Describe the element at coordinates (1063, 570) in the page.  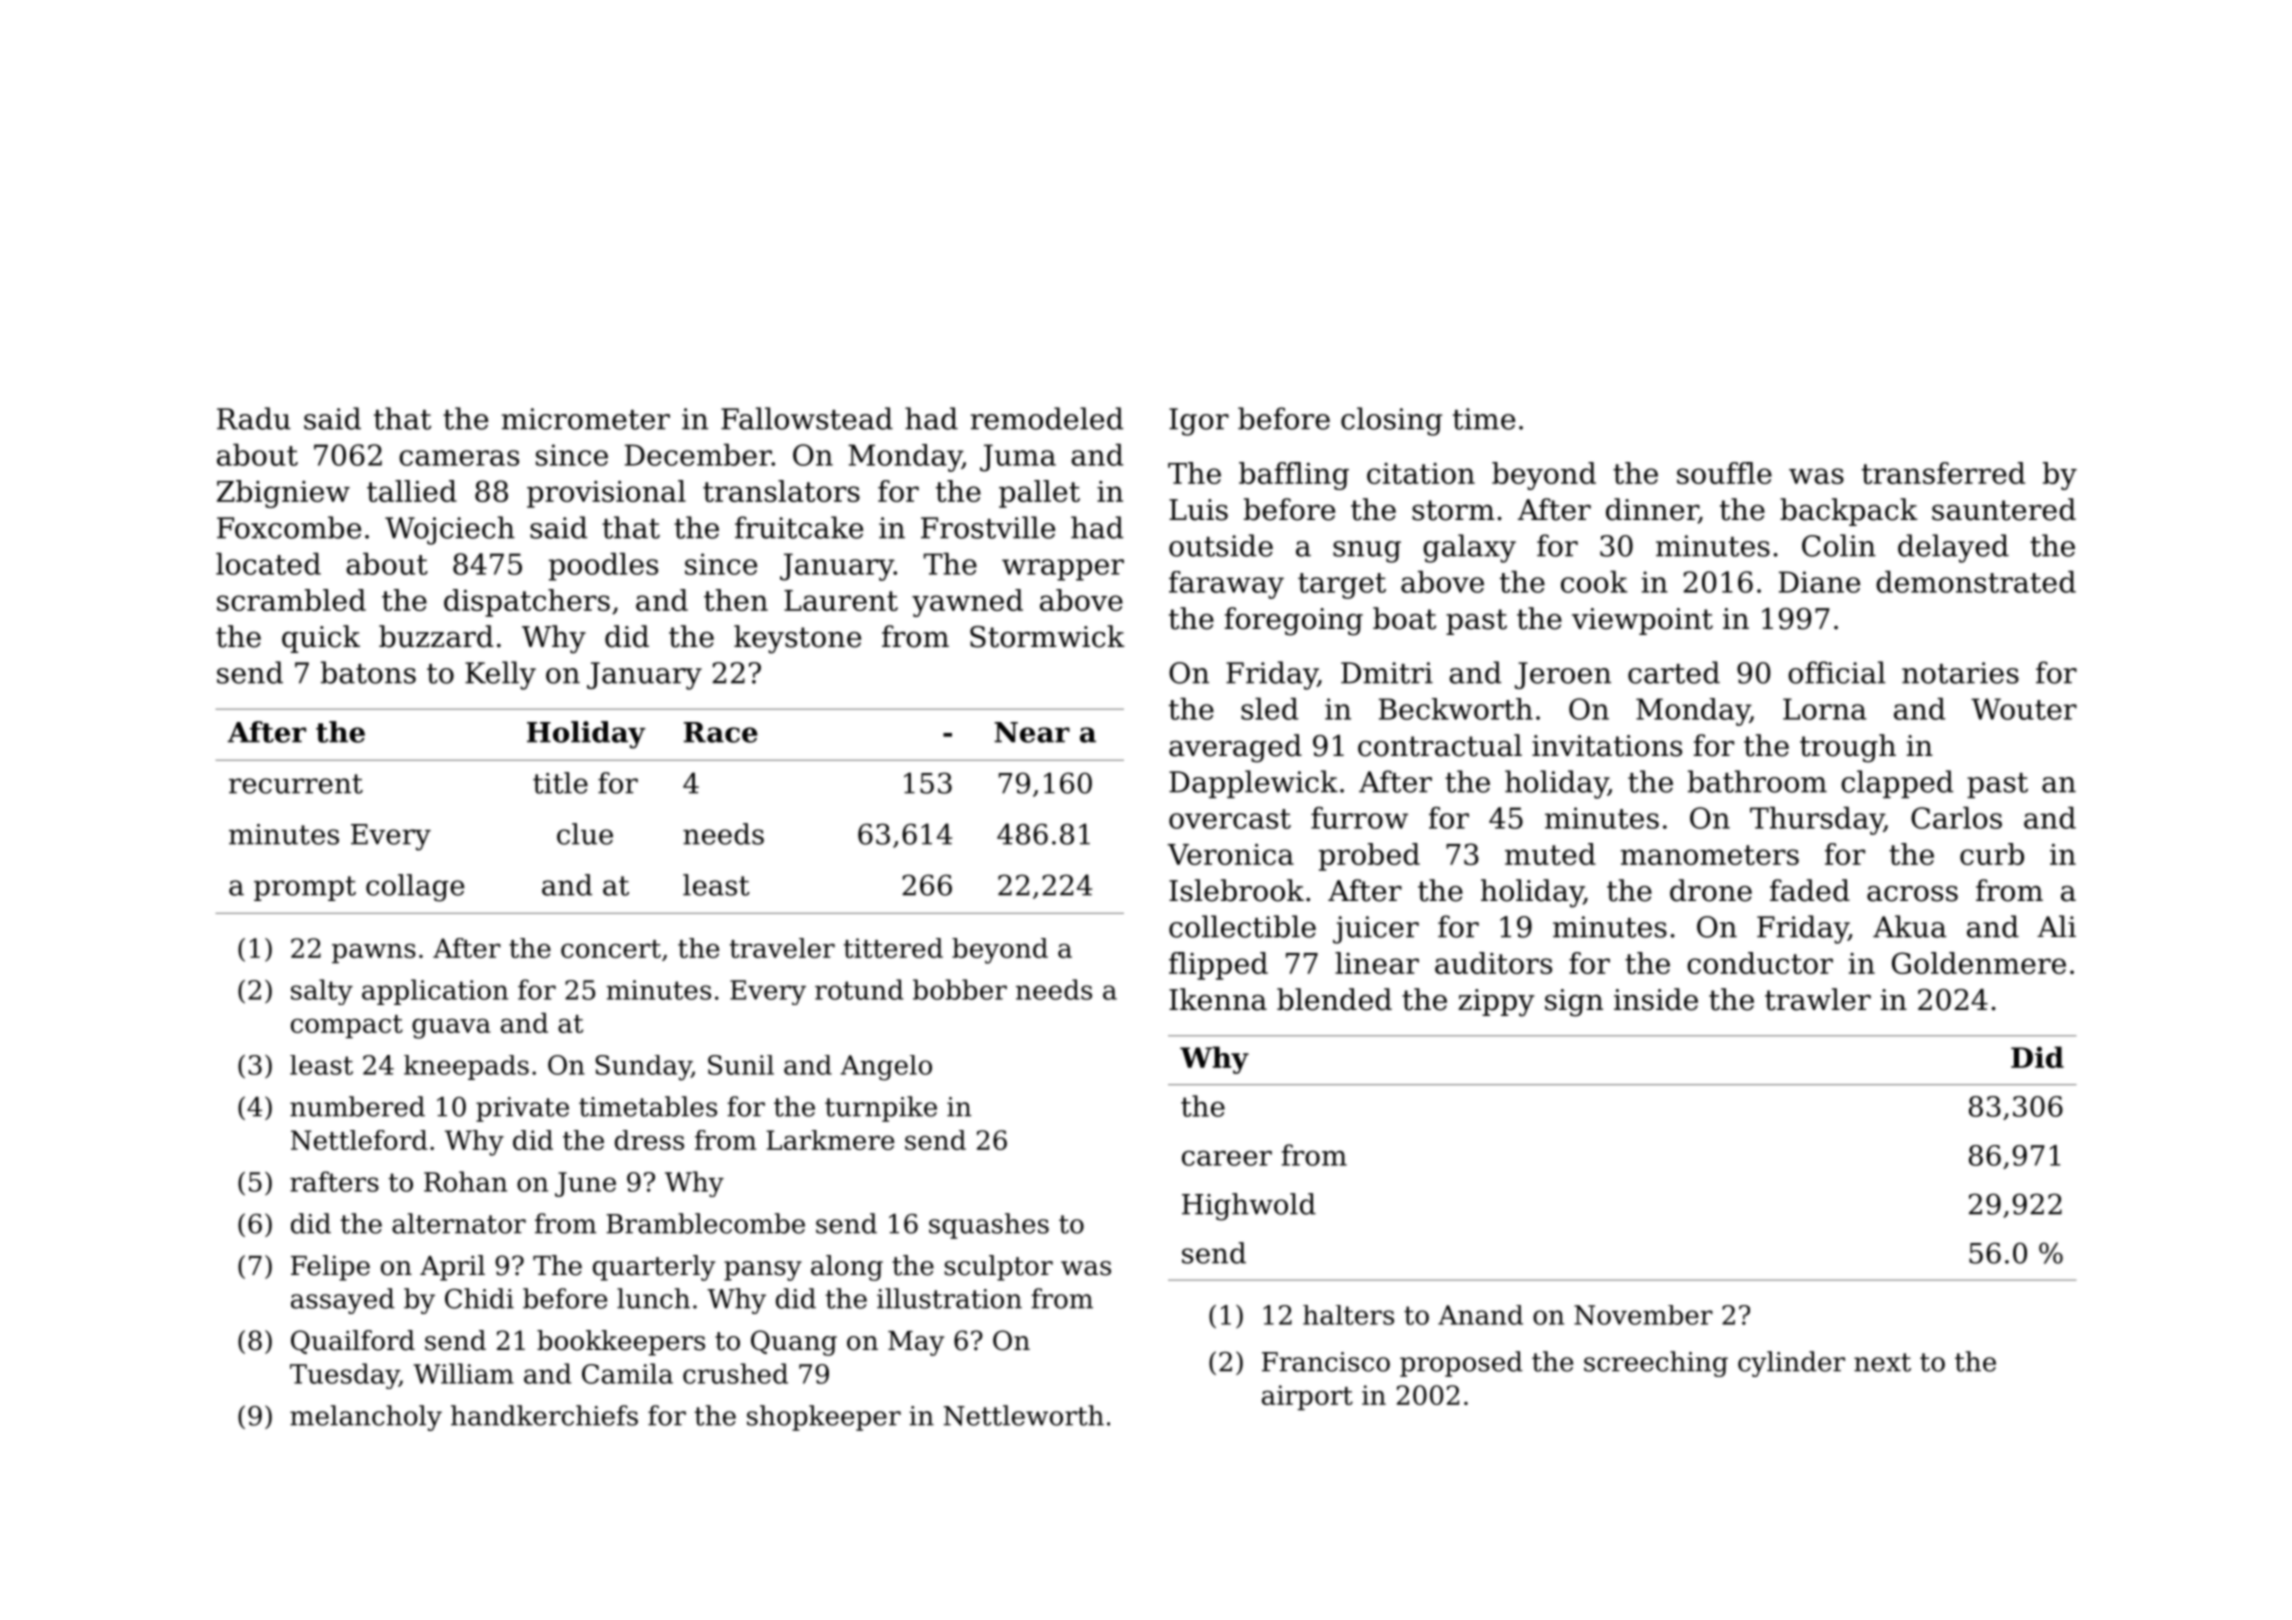
I see `wrapper` at that location.
